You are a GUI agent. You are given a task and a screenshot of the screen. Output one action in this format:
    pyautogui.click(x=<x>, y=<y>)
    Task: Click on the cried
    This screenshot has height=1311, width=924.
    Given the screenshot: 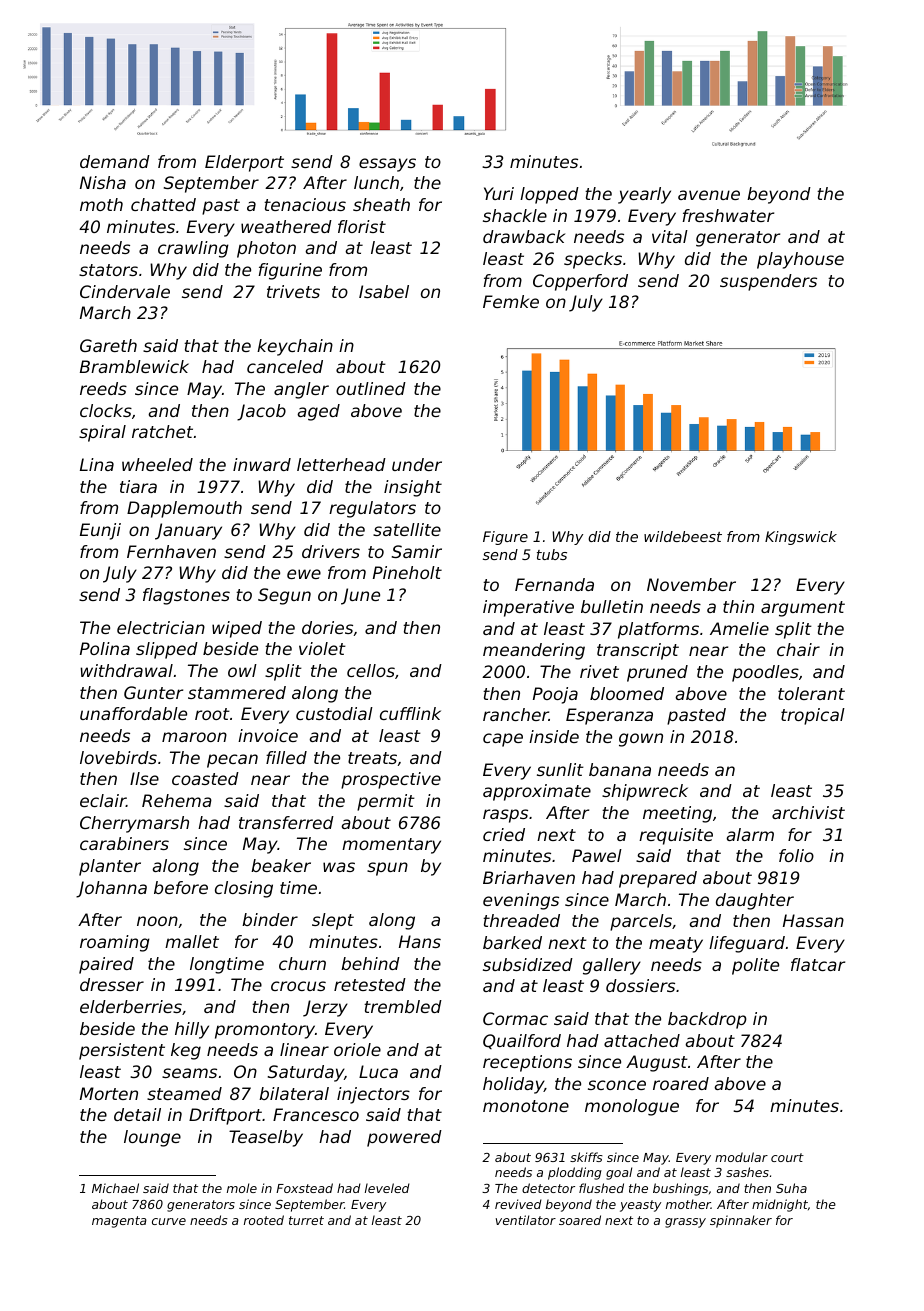 What is the action you would take?
    pyautogui.click(x=504, y=834)
